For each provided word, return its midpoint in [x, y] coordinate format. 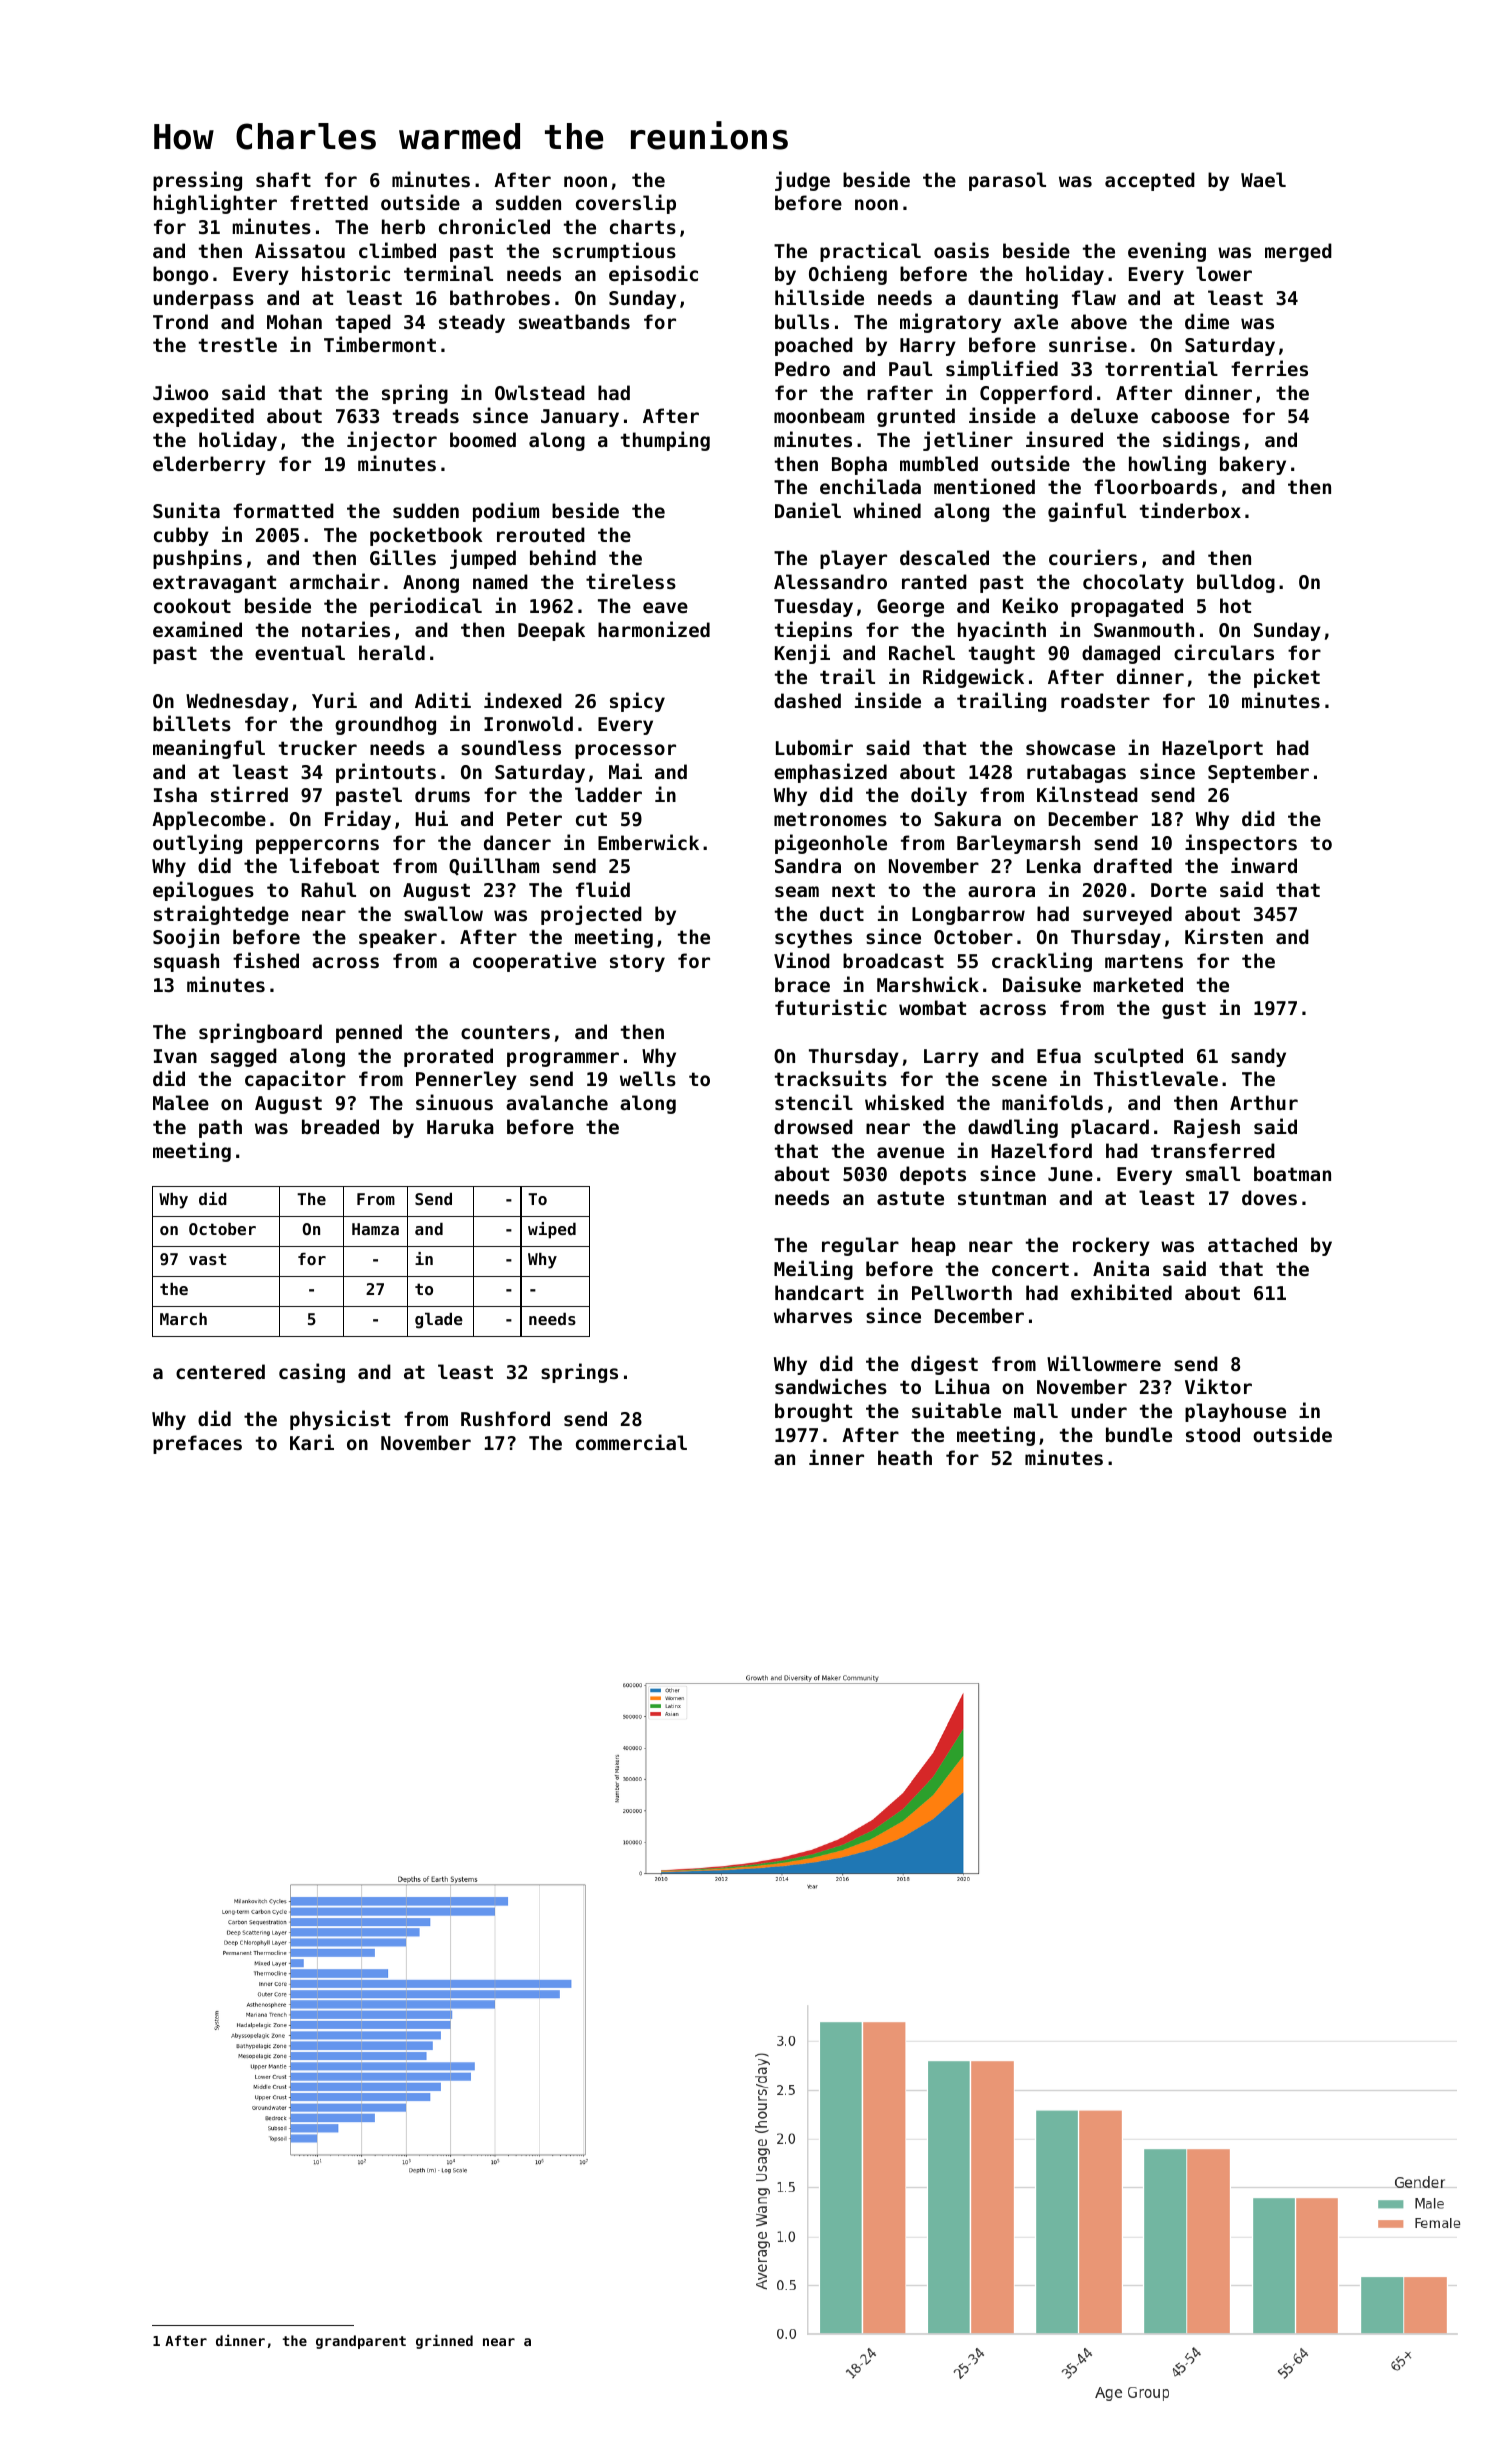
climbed [397, 250]
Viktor [1218, 1386]
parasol [1007, 181]
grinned [444, 2342]
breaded [340, 1126]
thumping [665, 441]
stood [1213, 1434]
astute [910, 1198]
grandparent [361, 2342]
